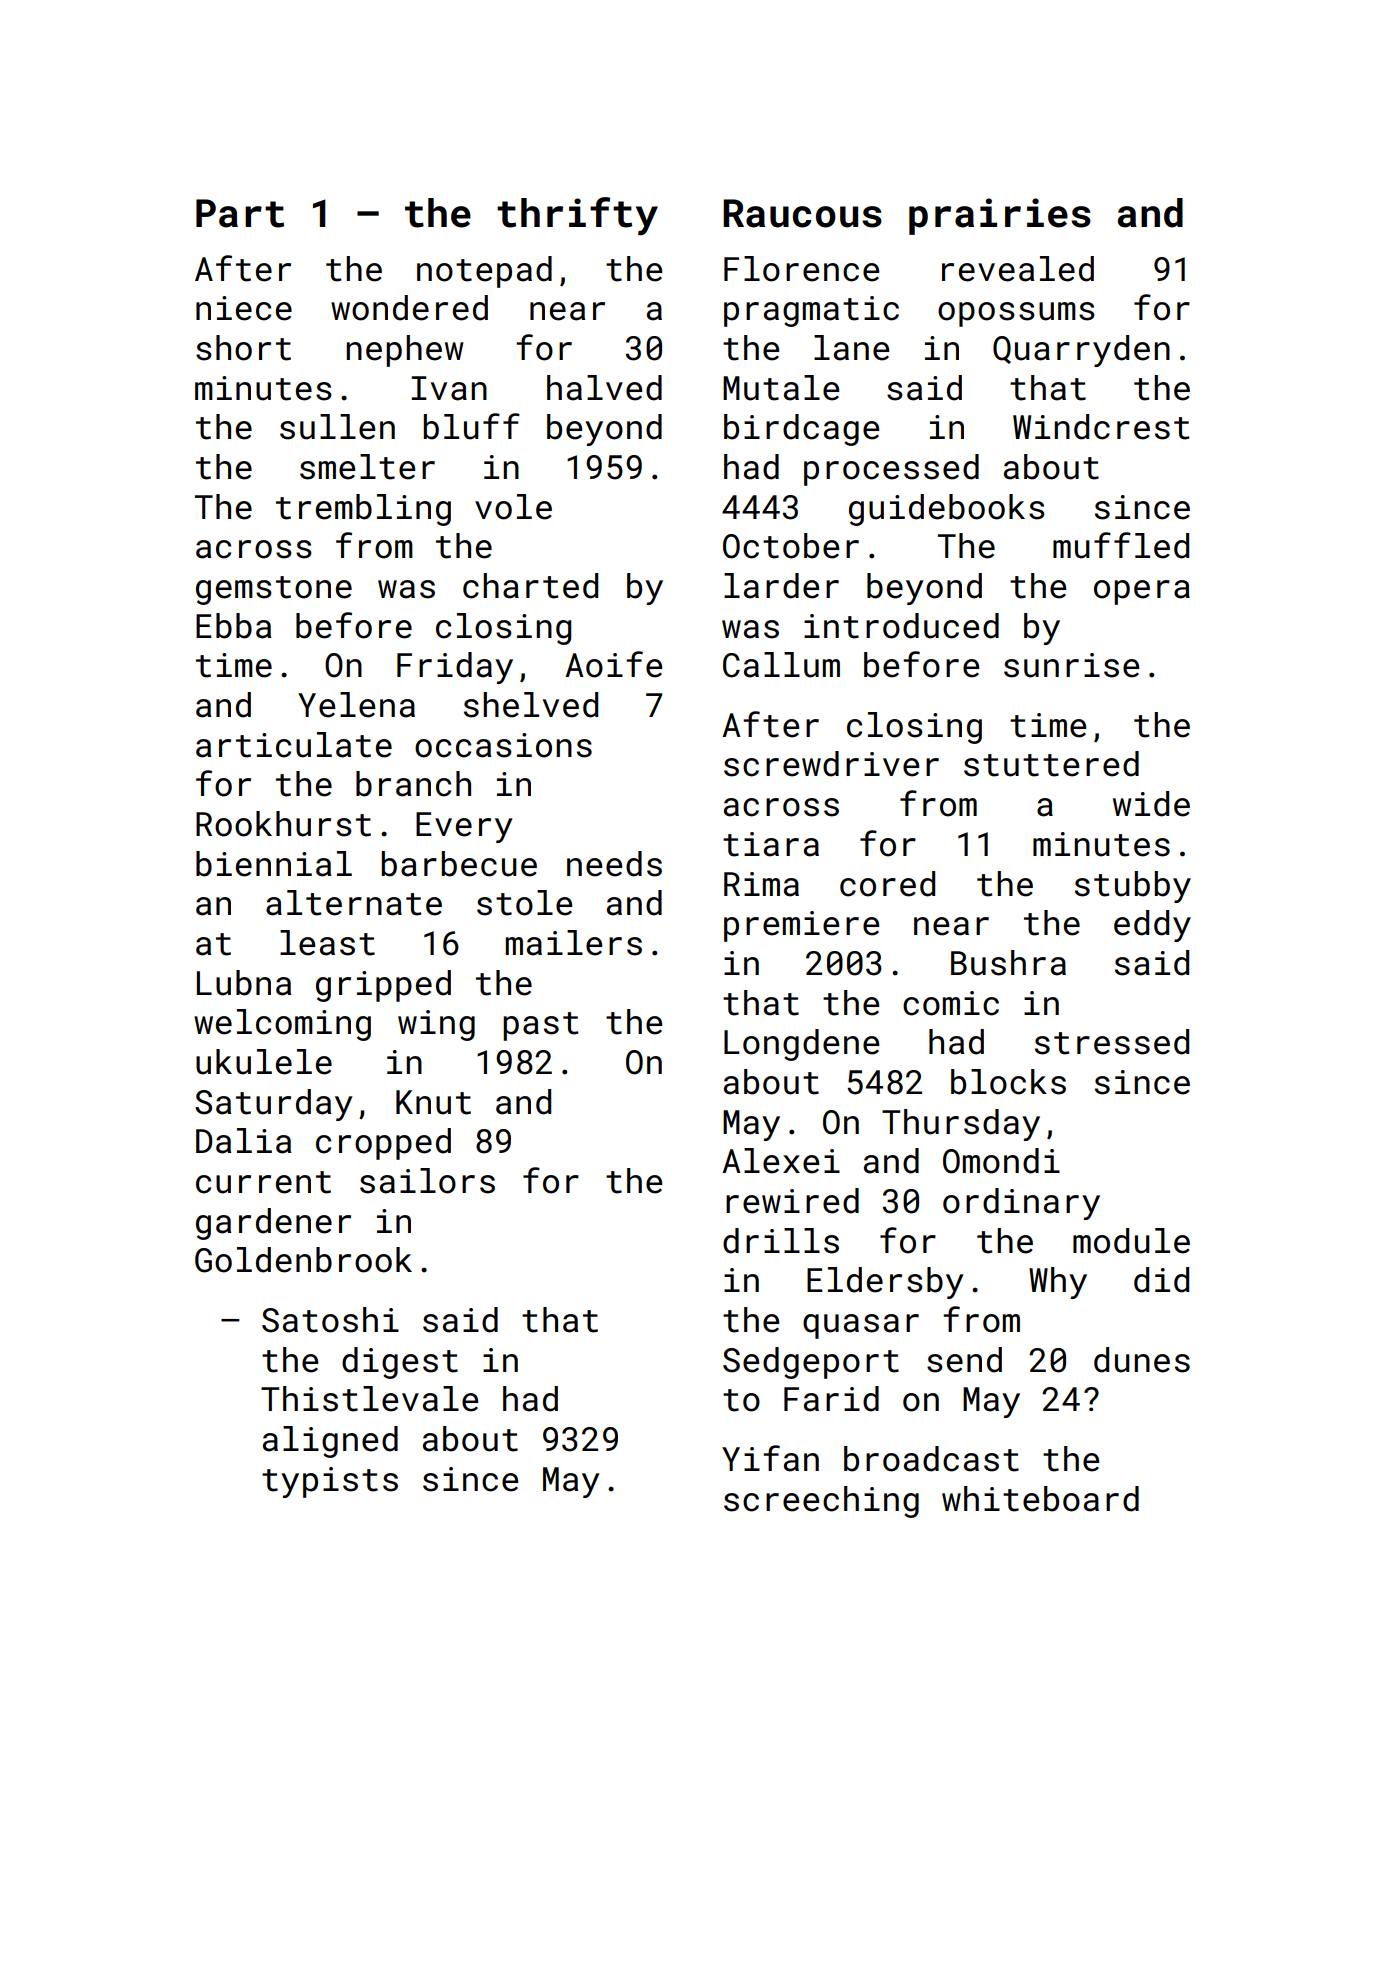 This page has height=1969, width=1386. Describe the element at coordinates (243, 348) in the page. I see `short` at that location.
